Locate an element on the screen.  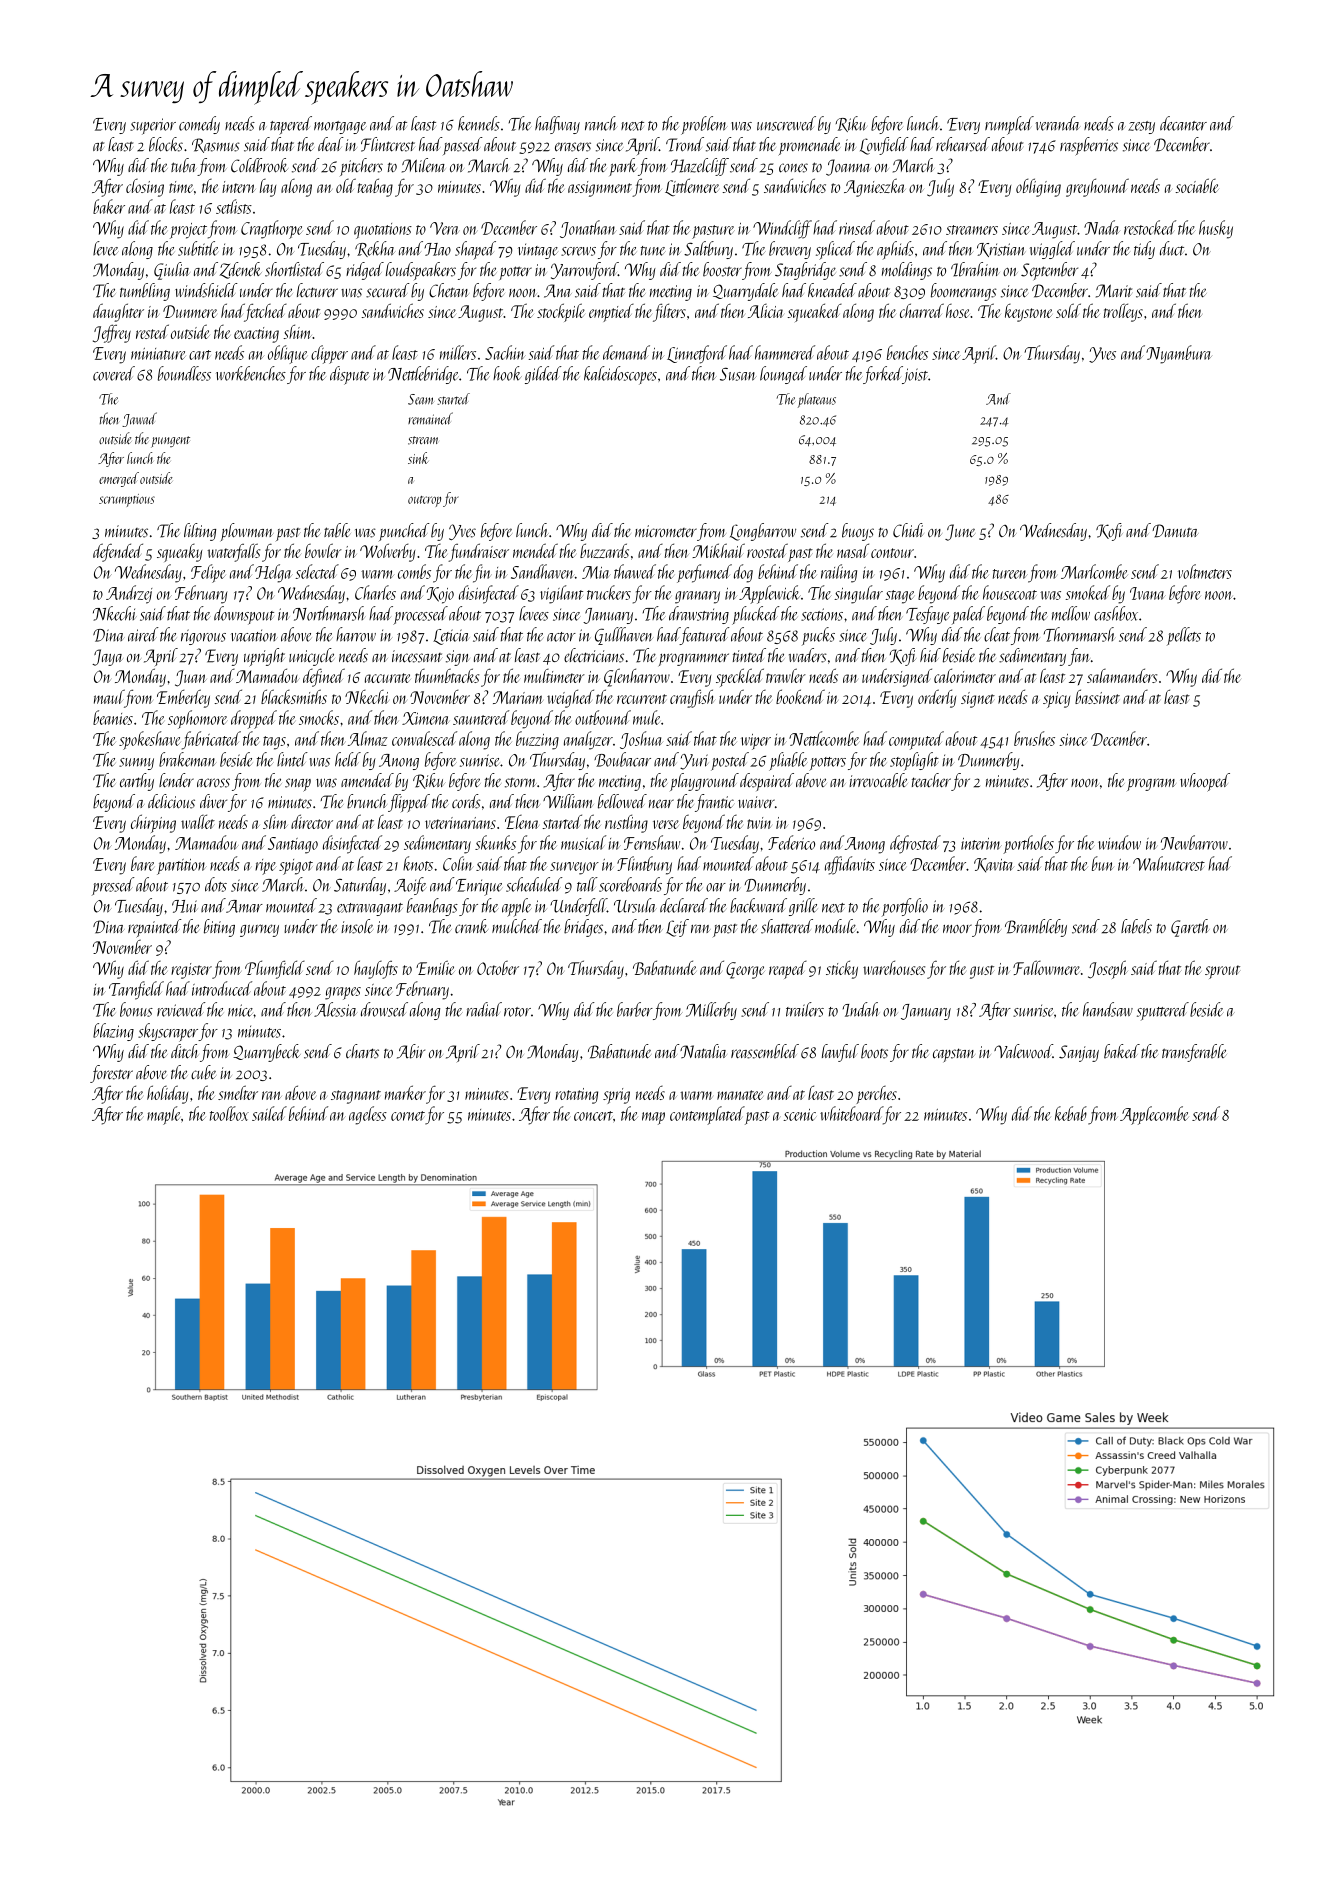
waiver is located at coordinates (756, 802).
